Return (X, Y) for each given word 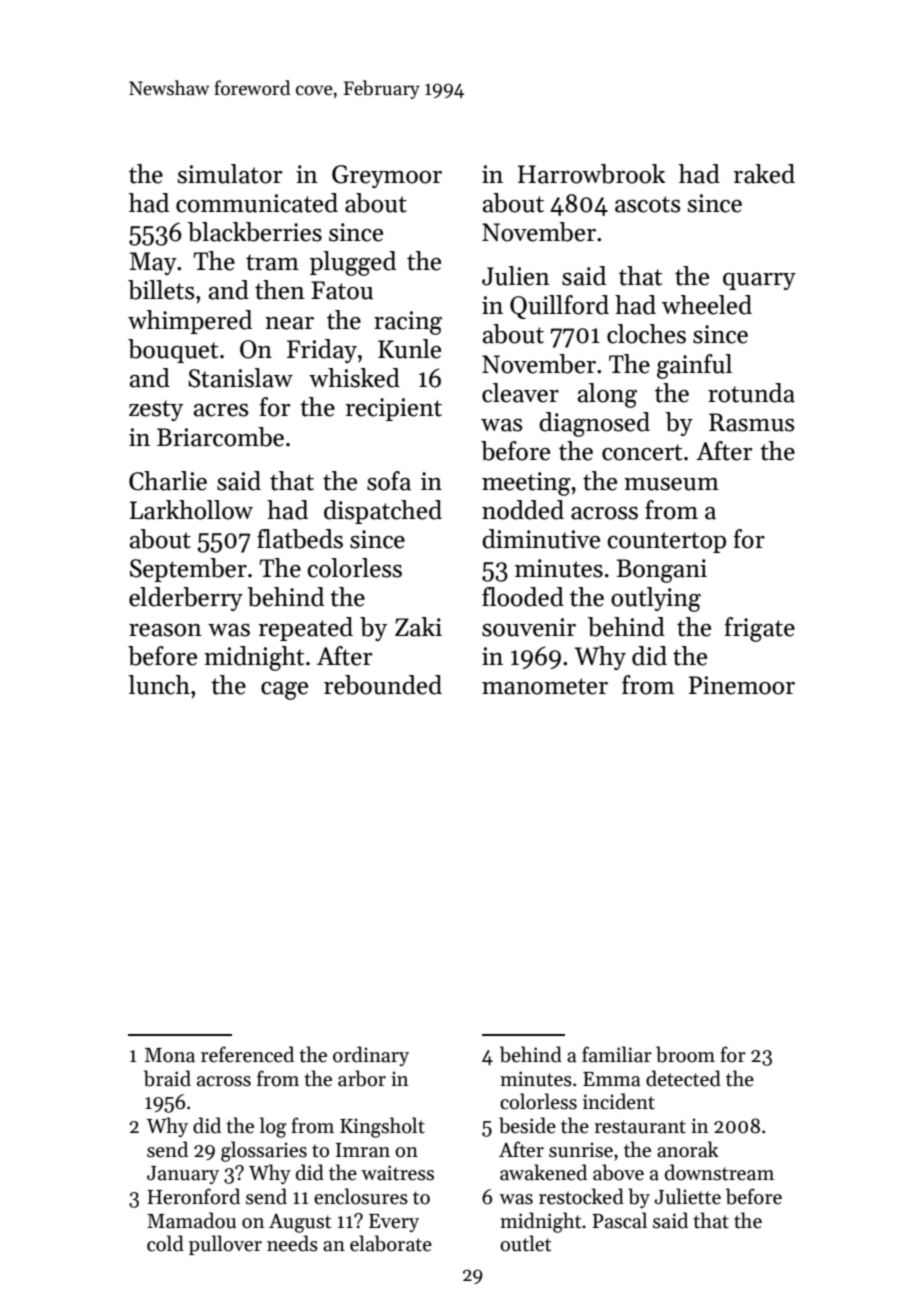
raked (764, 174)
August (300, 1223)
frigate (759, 629)
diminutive (541, 539)
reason (165, 630)
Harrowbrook (591, 174)
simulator (230, 174)
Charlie (168, 481)
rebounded (383, 685)
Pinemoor (742, 685)
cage (284, 691)
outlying (656, 599)
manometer (545, 686)
